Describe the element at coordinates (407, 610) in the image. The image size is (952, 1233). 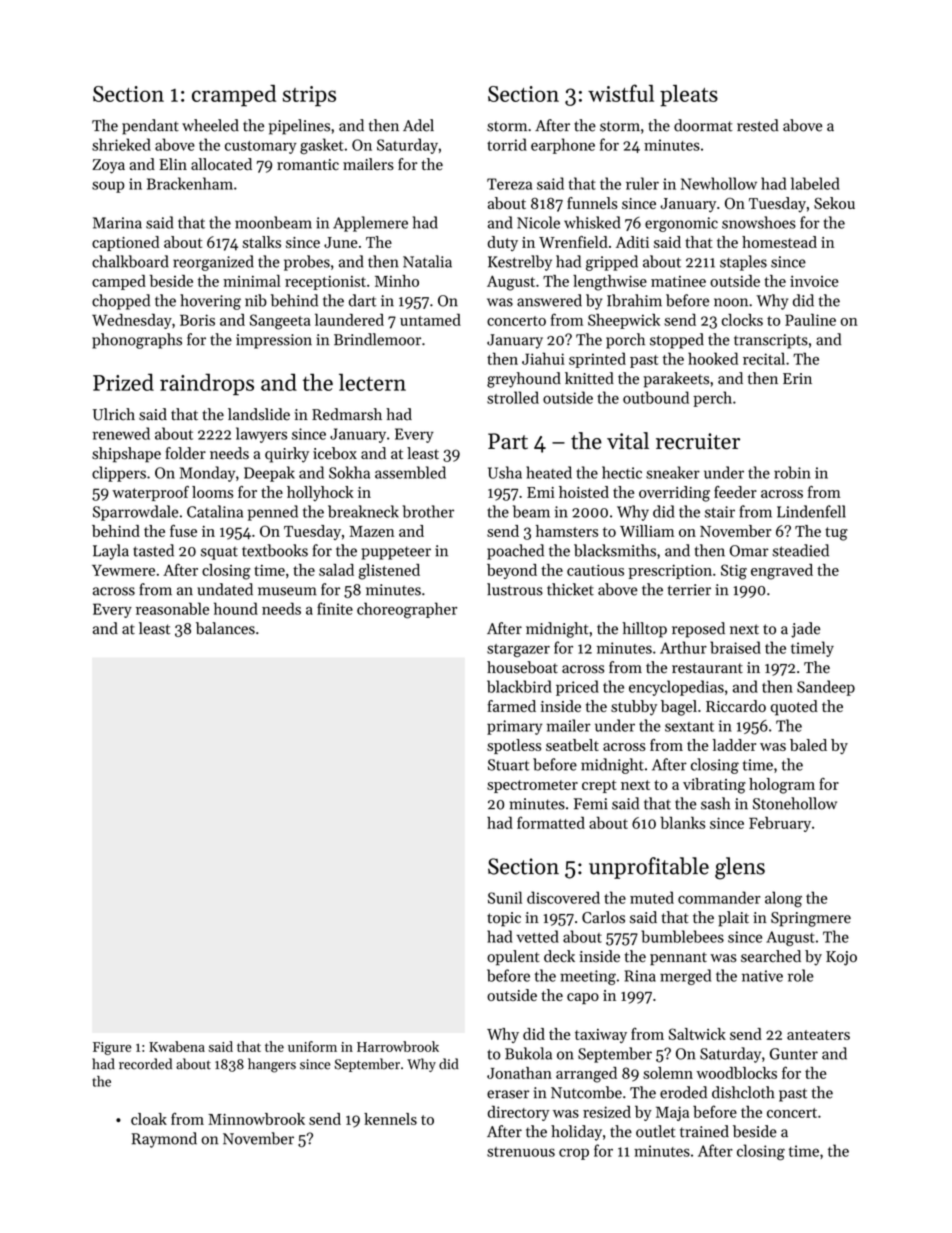
I see `choreographer` at that location.
